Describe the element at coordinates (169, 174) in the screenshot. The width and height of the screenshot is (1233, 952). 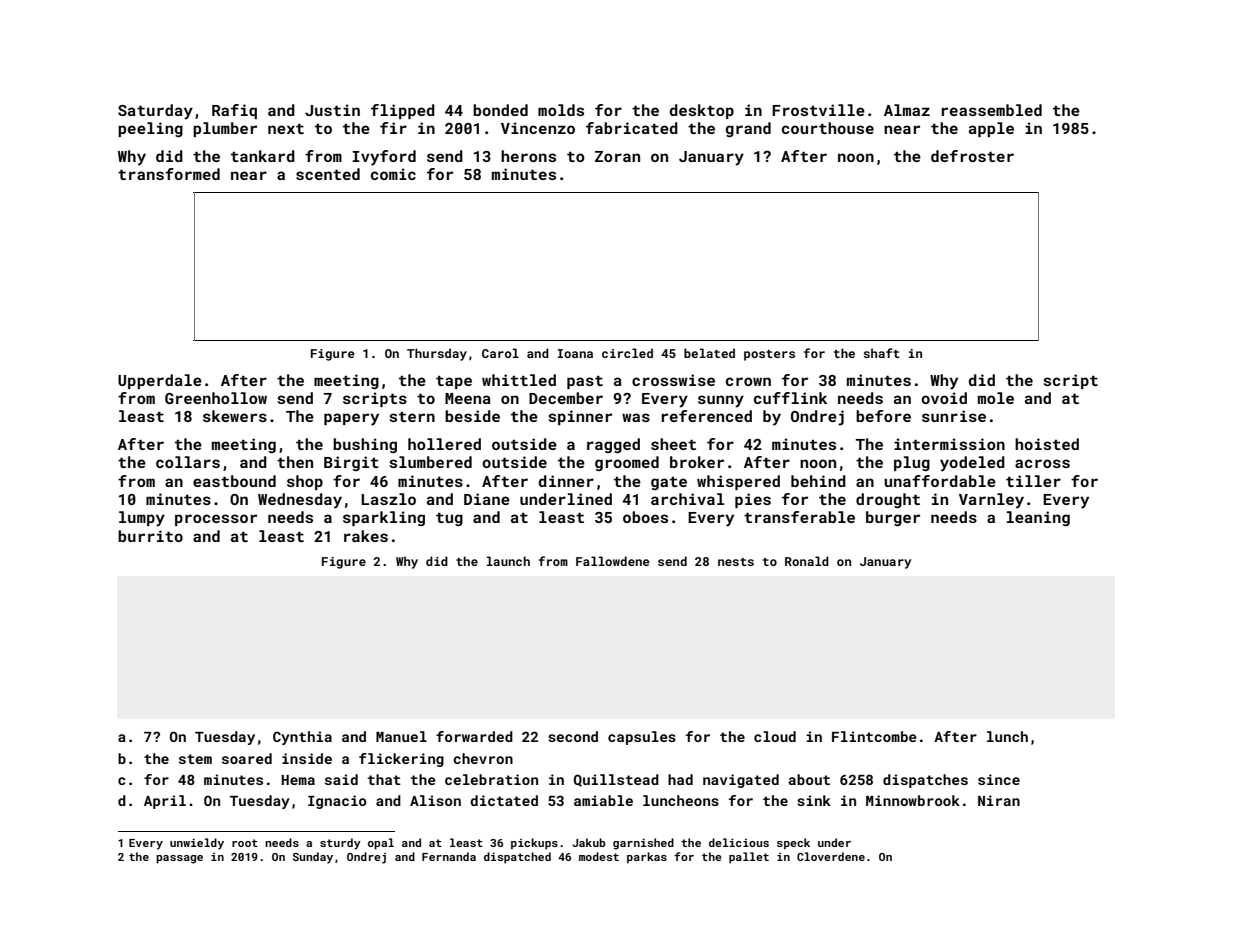
I see `transformed` at that location.
